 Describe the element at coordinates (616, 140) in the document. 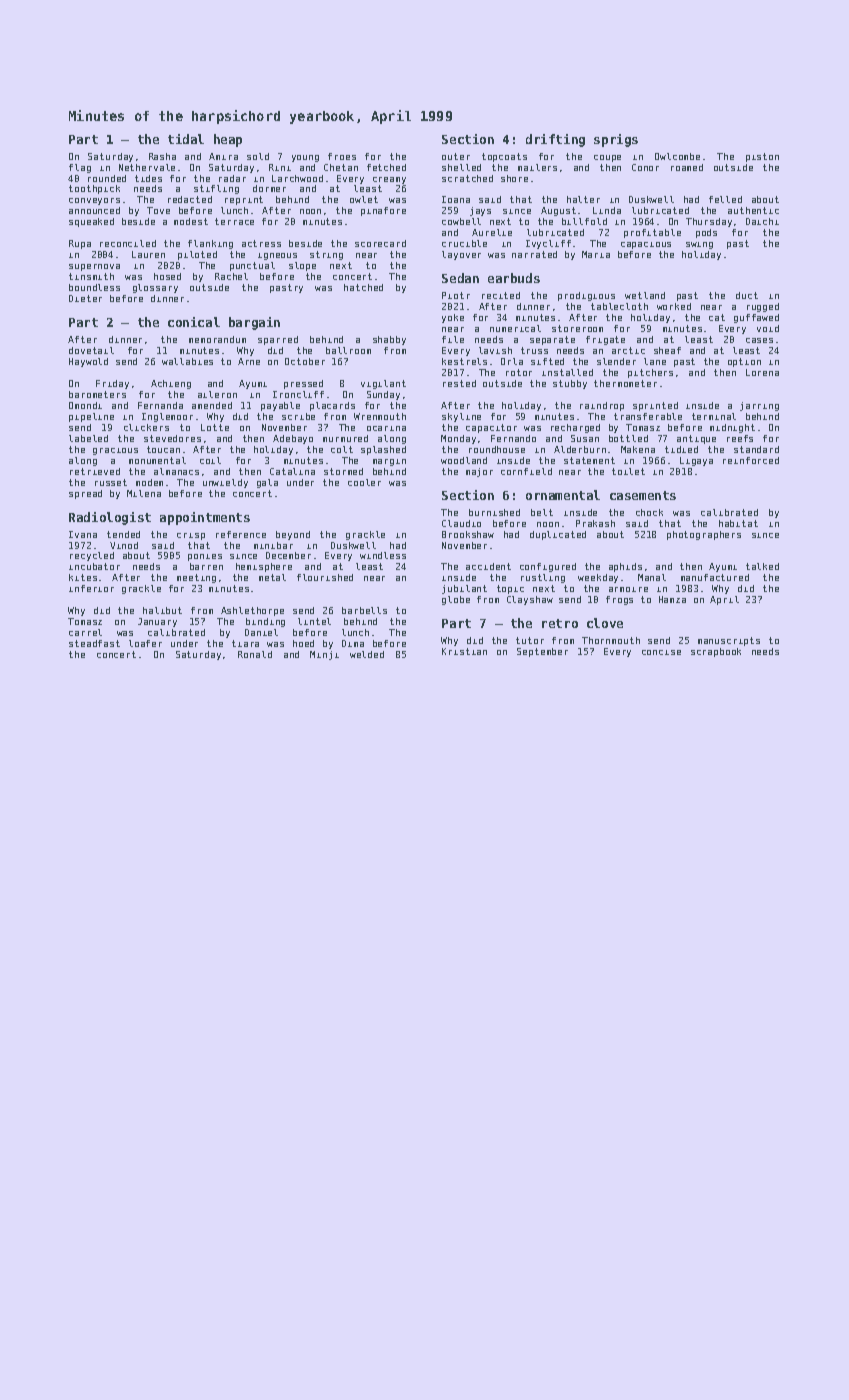

I see `sprigs` at that location.
